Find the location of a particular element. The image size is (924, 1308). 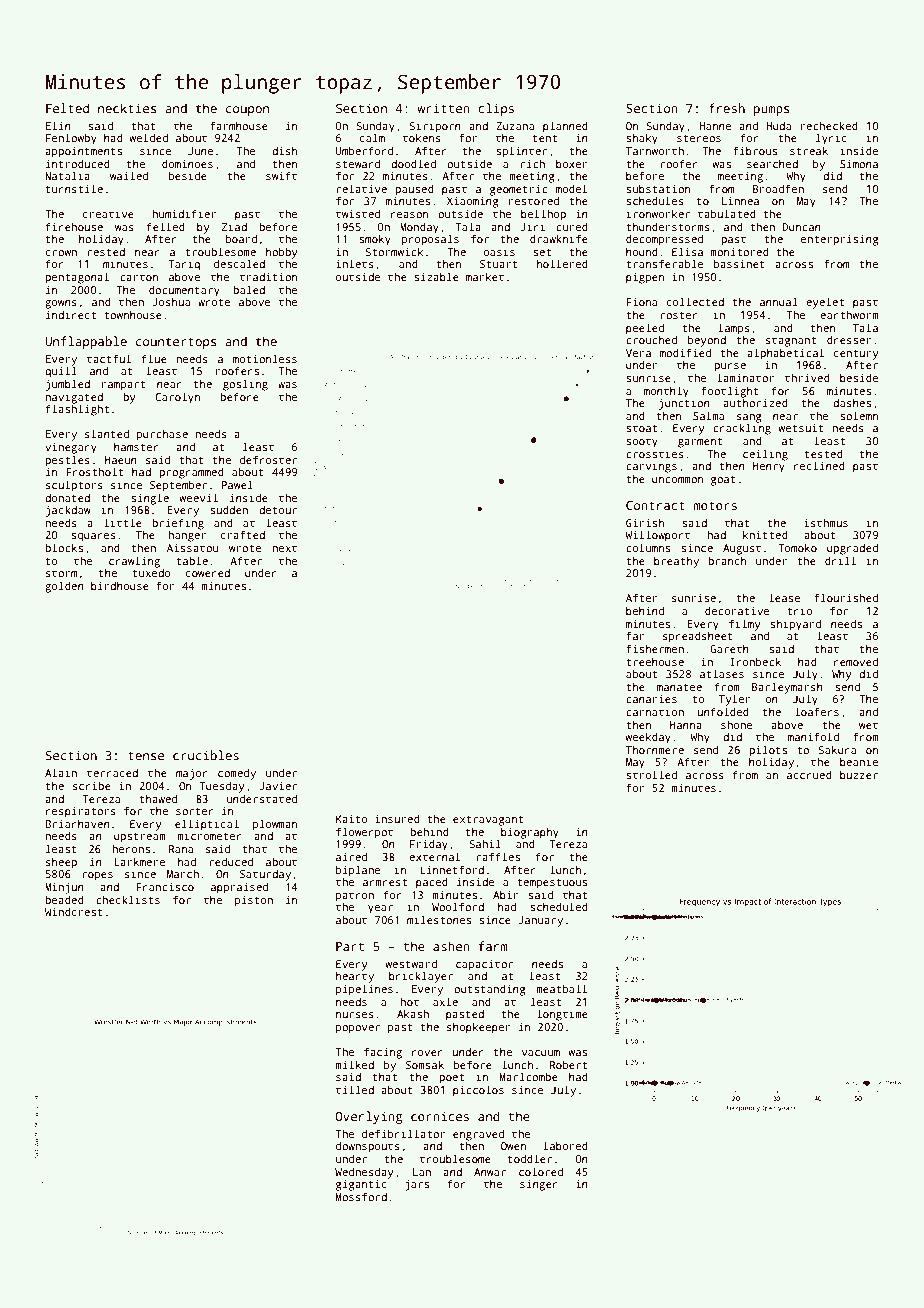

uncommon is located at coordinates (677, 480).
